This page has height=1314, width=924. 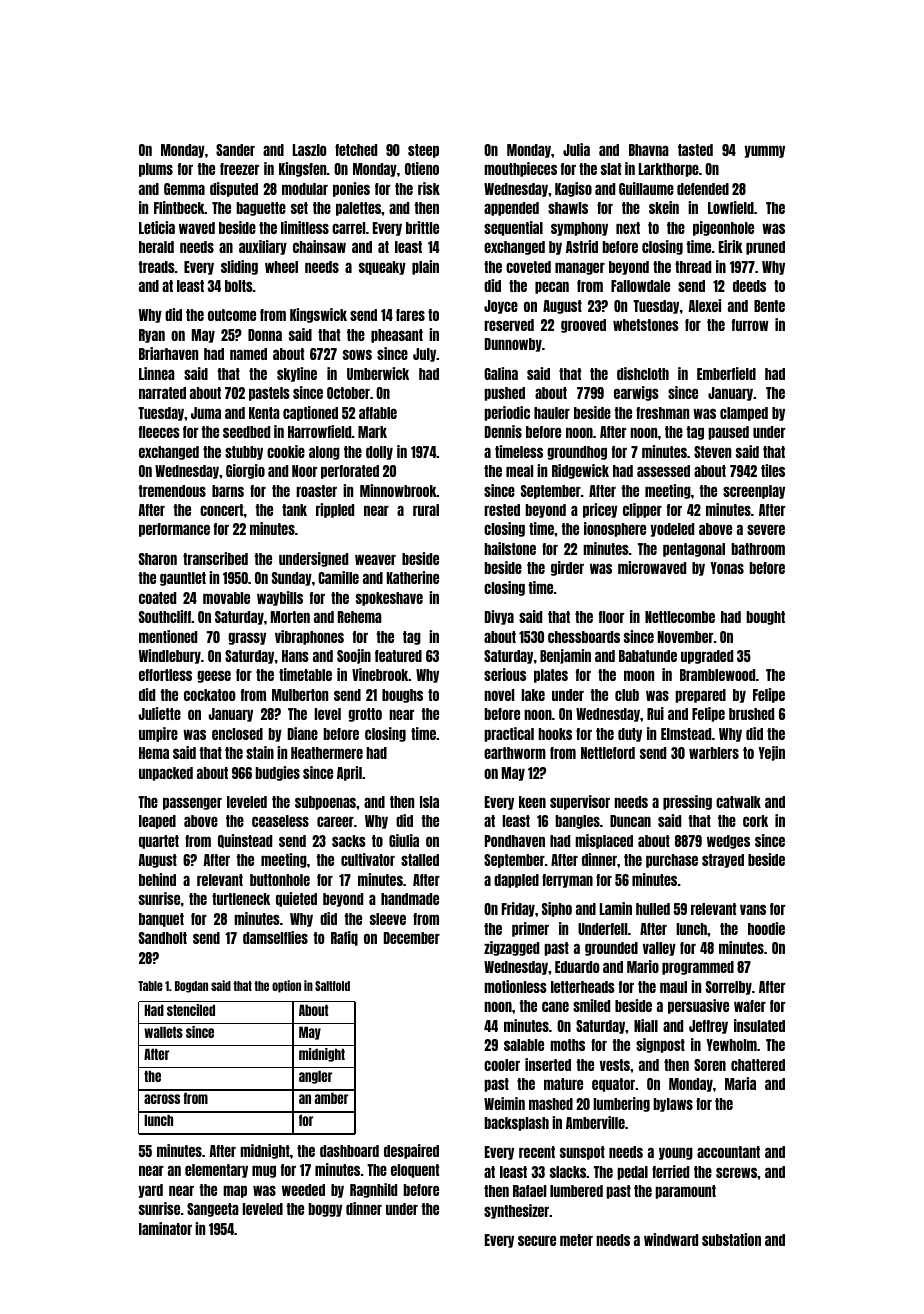 What do you see at coordinates (731, 1239) in the page?
I see `substation` at bounding box center [731, 1239].
